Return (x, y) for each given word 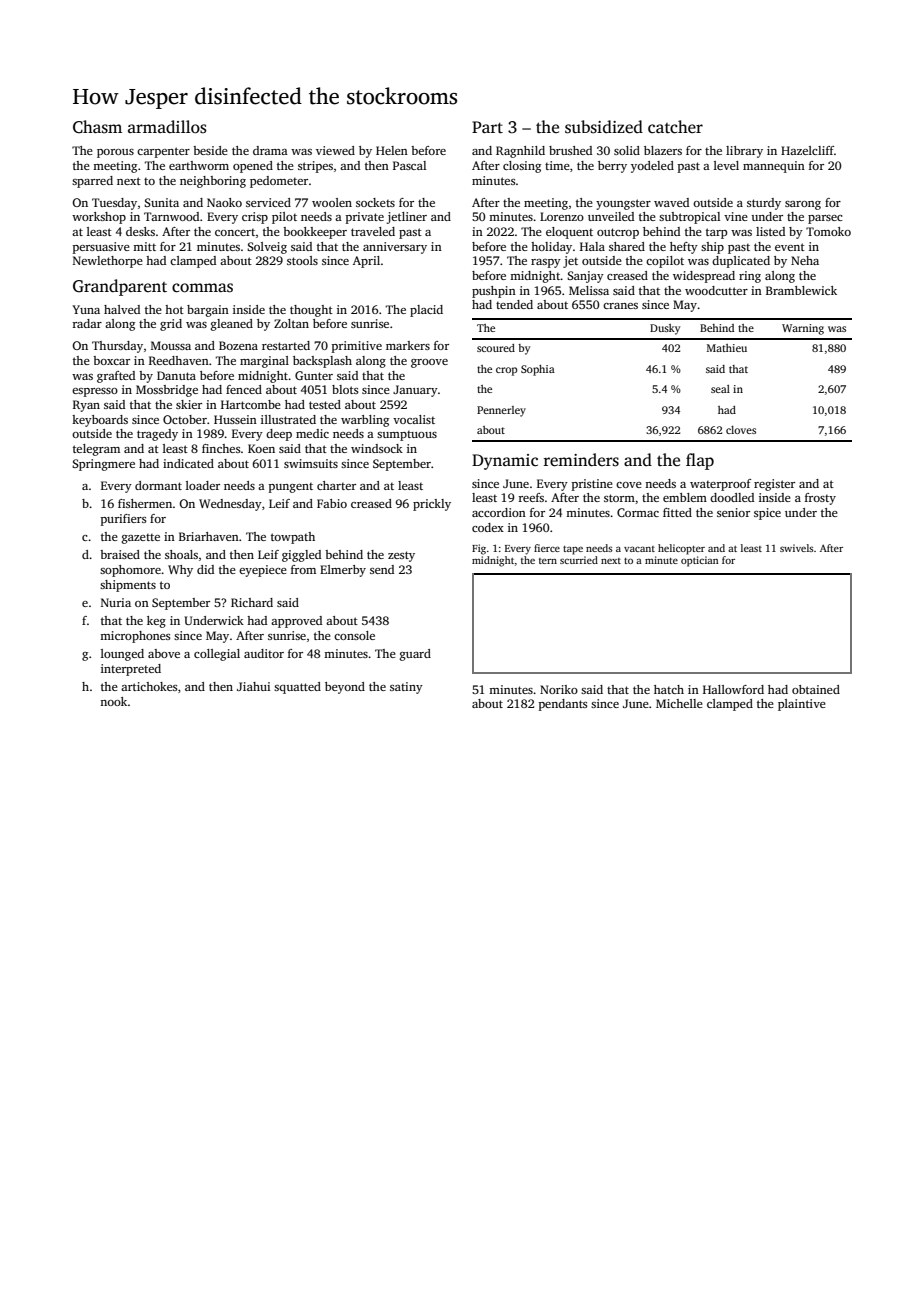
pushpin (494, 292)
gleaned (232, 325)
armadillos (167, 127)
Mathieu (727, 348)
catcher (675, 127)
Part (487, 127)
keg (156, 622)
